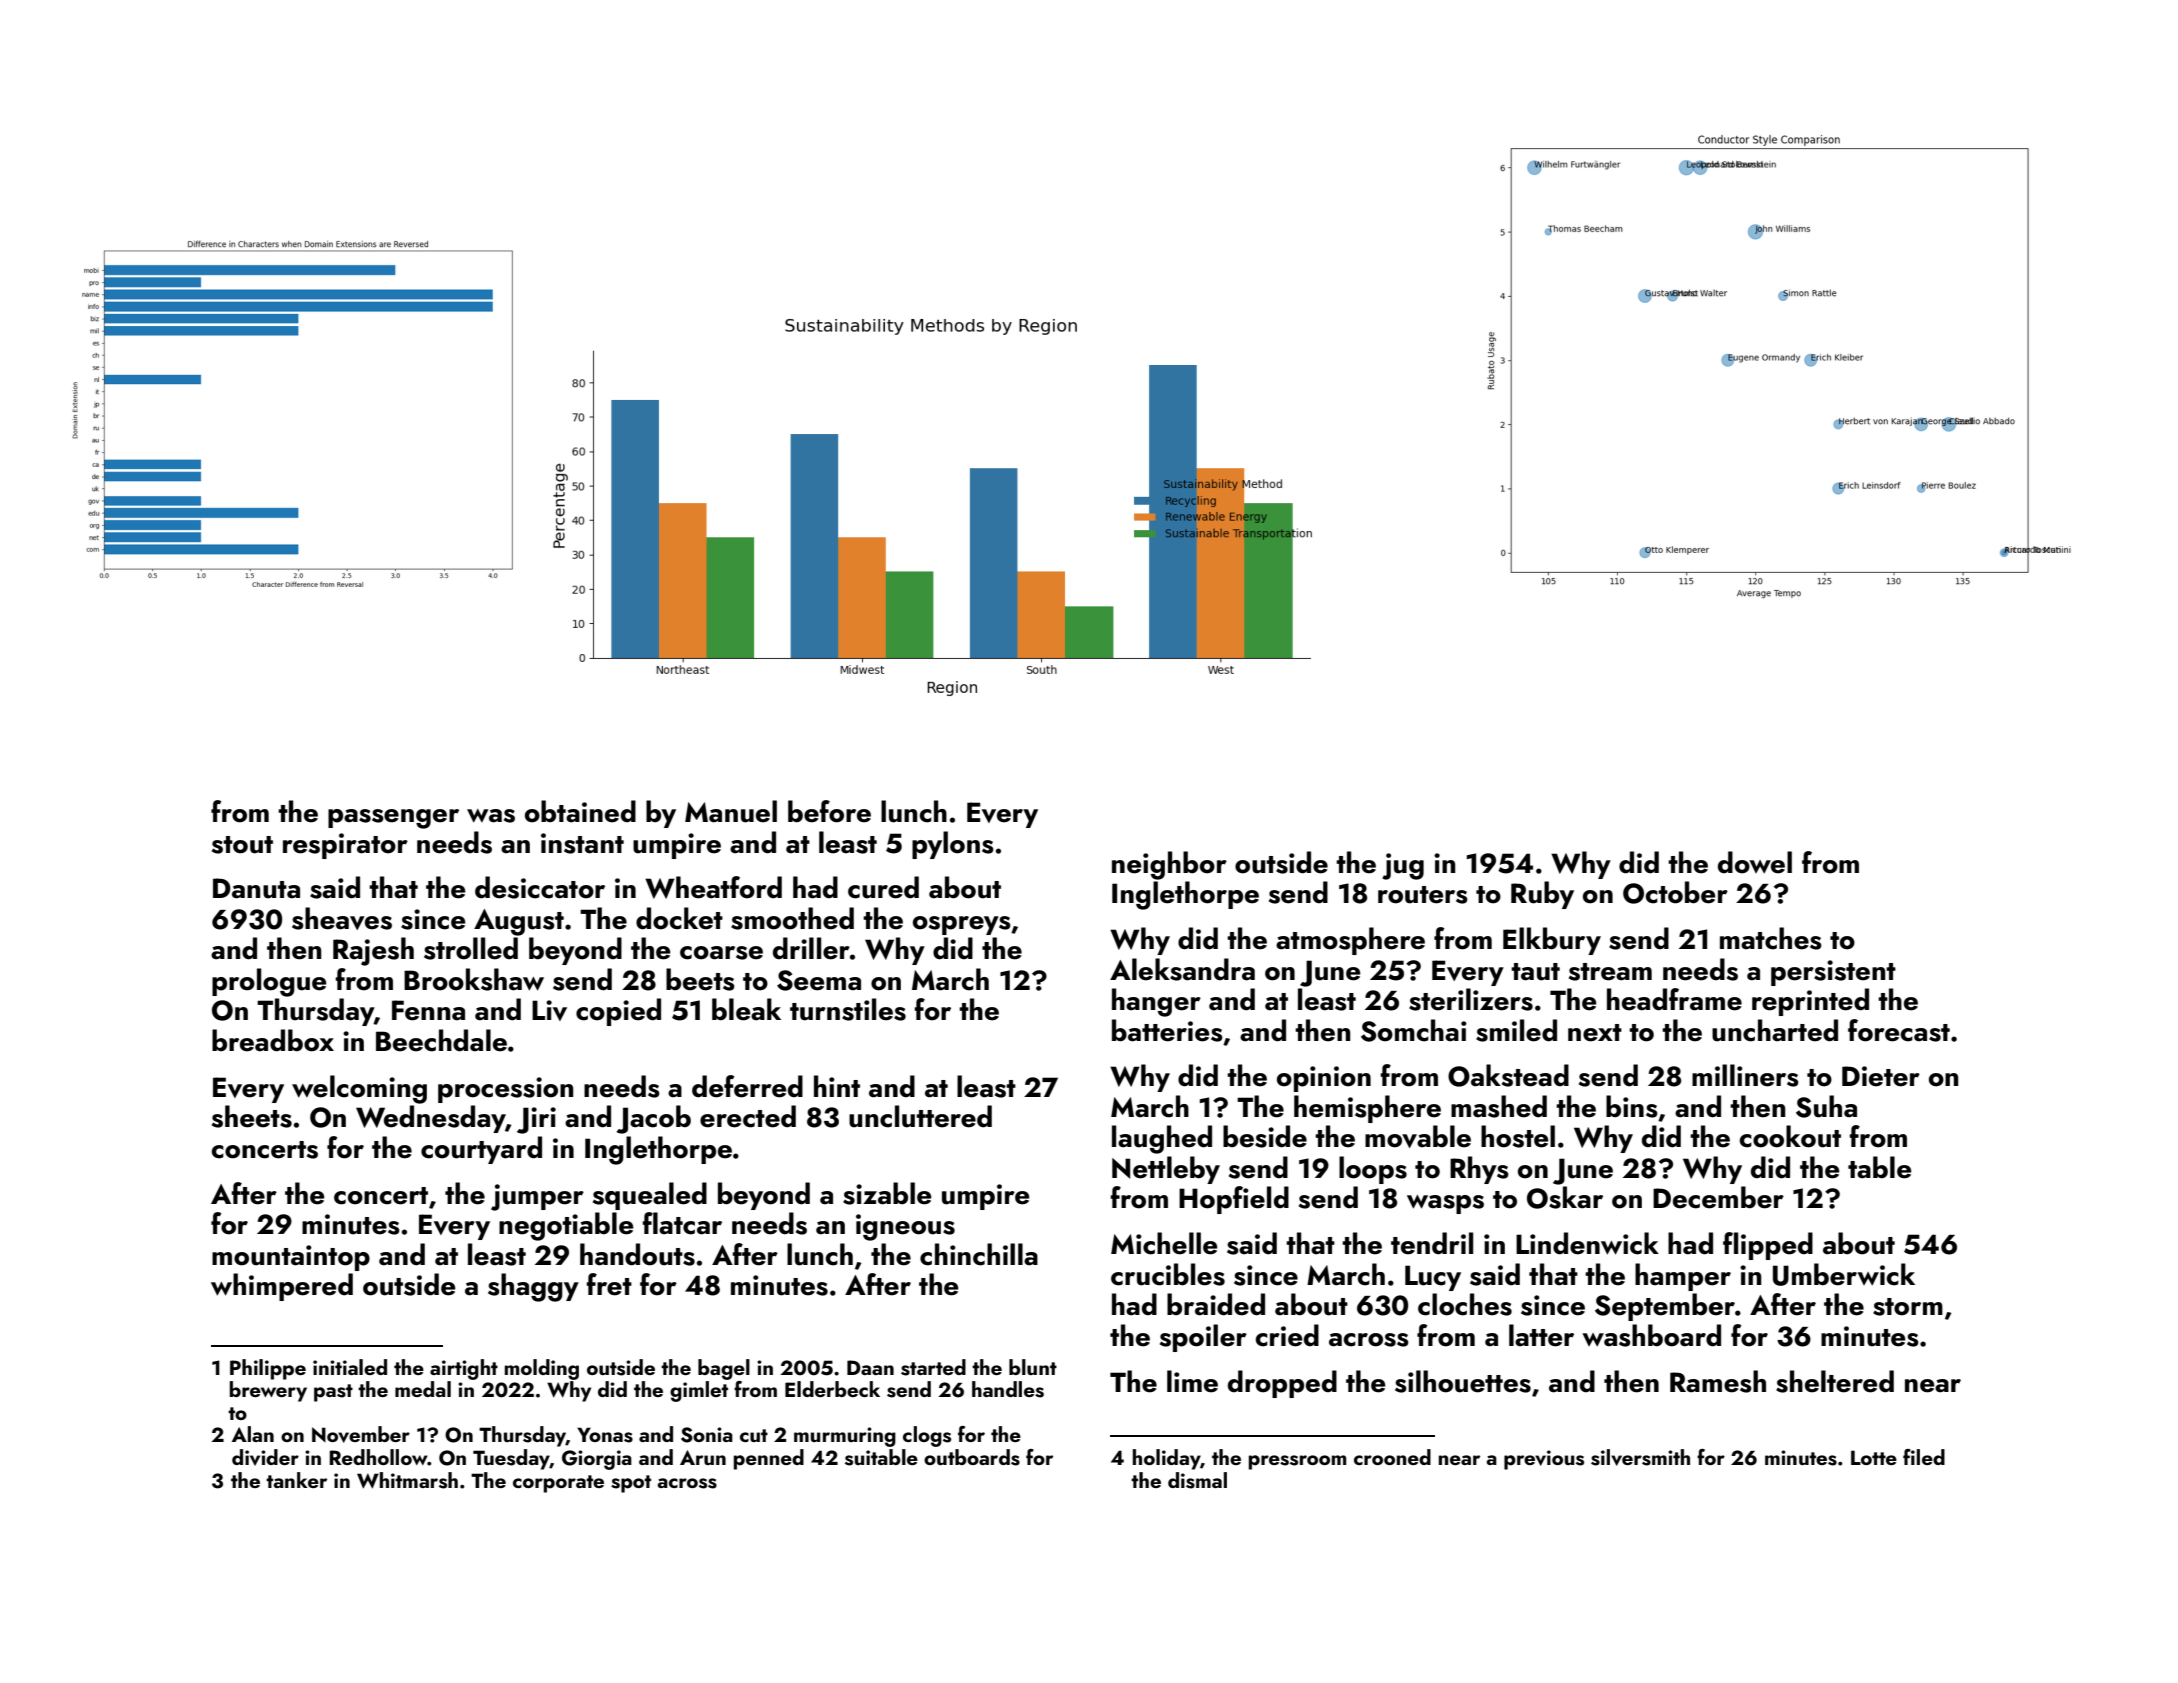  What do you see at coordinates (542, 1369) in the image?
I see `molding` at bounding box center [542, 1369].
